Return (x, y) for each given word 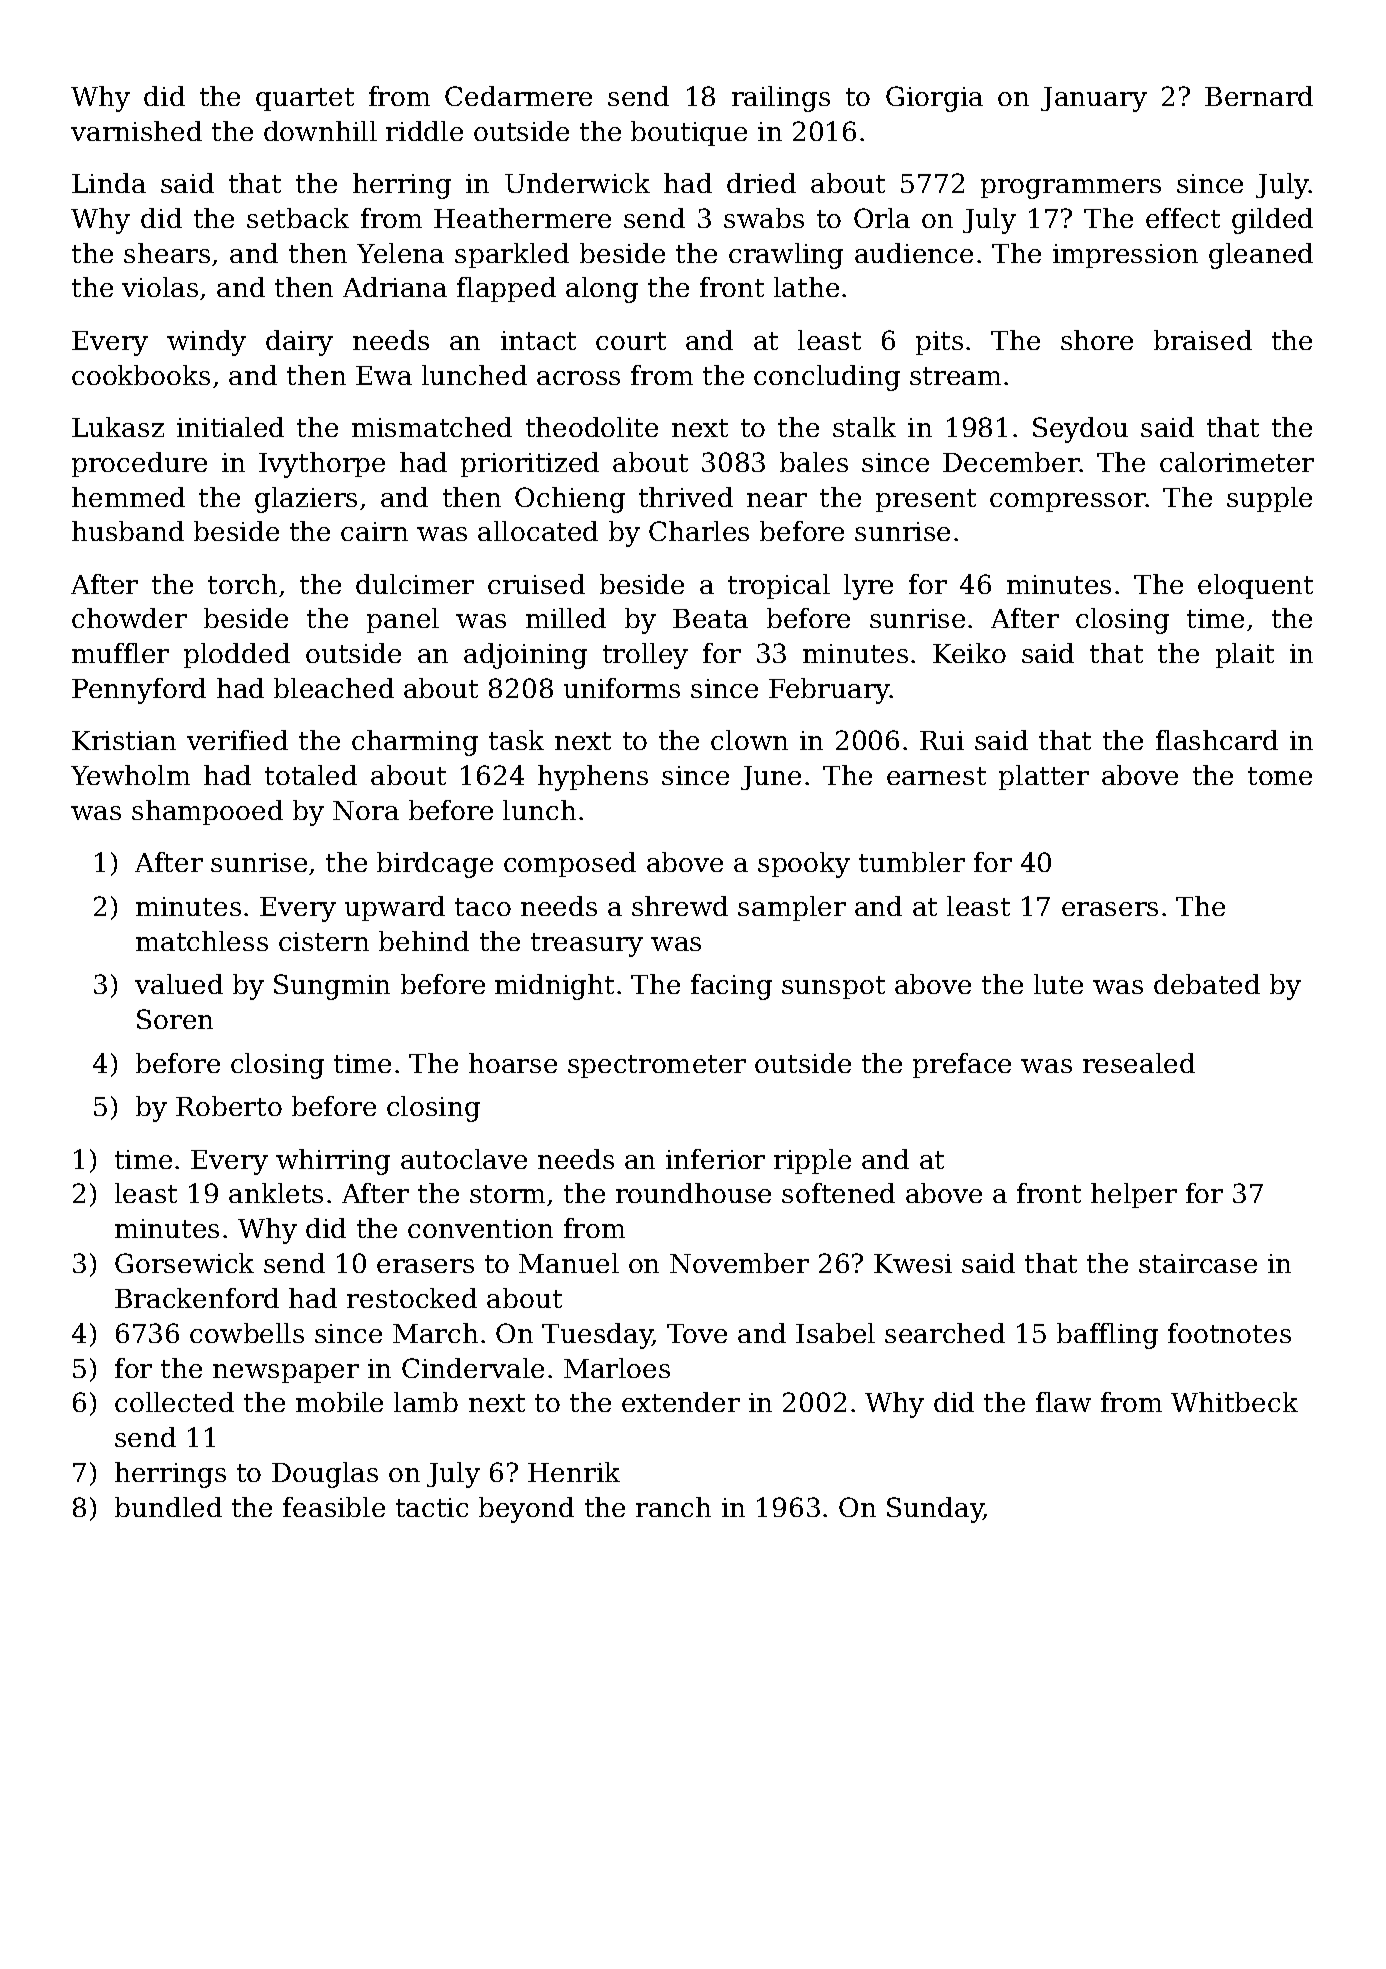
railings (781, 99)
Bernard (1259, 96)
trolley (645, 656)
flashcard (1217, 740)
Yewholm (130, 775)
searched (945, 1333)
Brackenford (197, 1298)
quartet (305, 99)
